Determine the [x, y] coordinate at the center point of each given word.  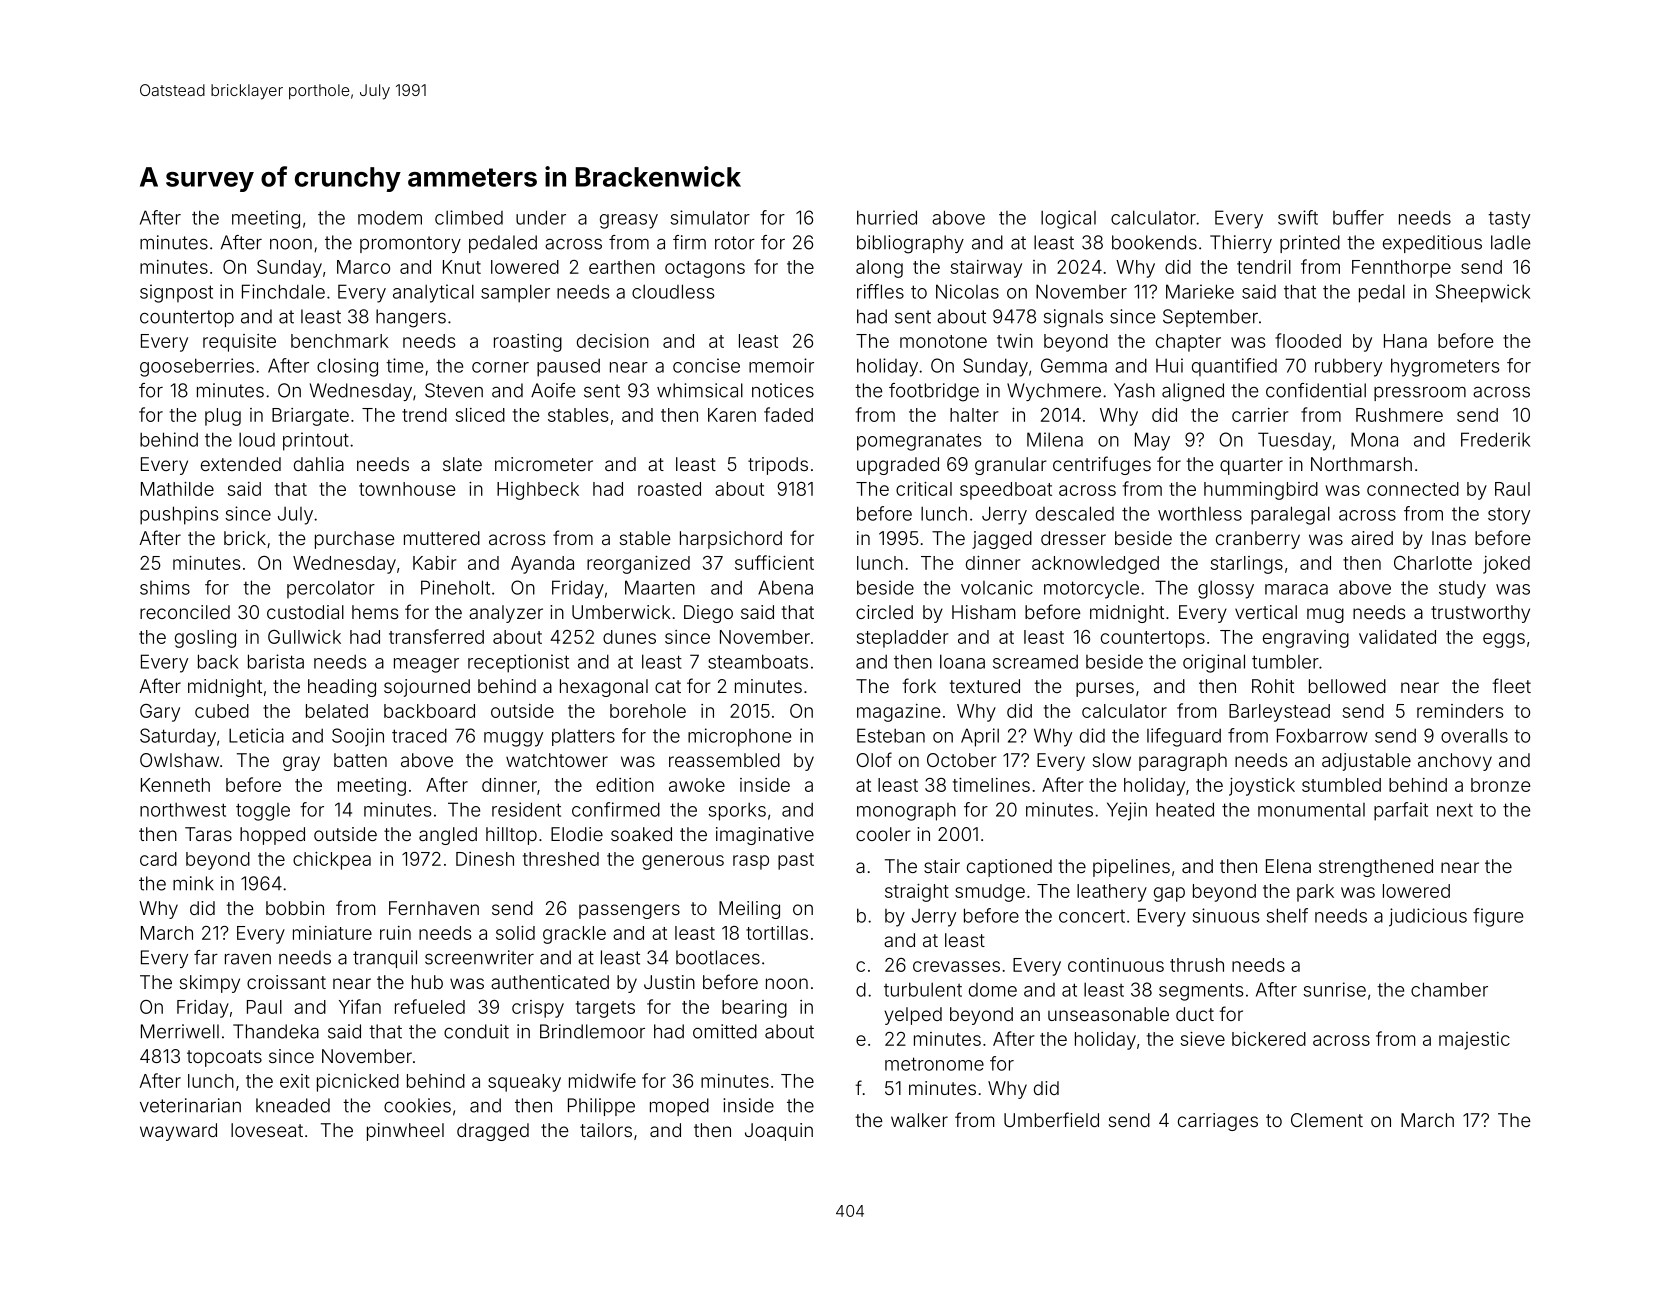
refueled [430, 1006]
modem [390, 217]
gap [1169, 894]
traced [419, 735]
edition [625, 785]
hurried [887, 217]
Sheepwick [1483, 293]
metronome [934, 1064]
